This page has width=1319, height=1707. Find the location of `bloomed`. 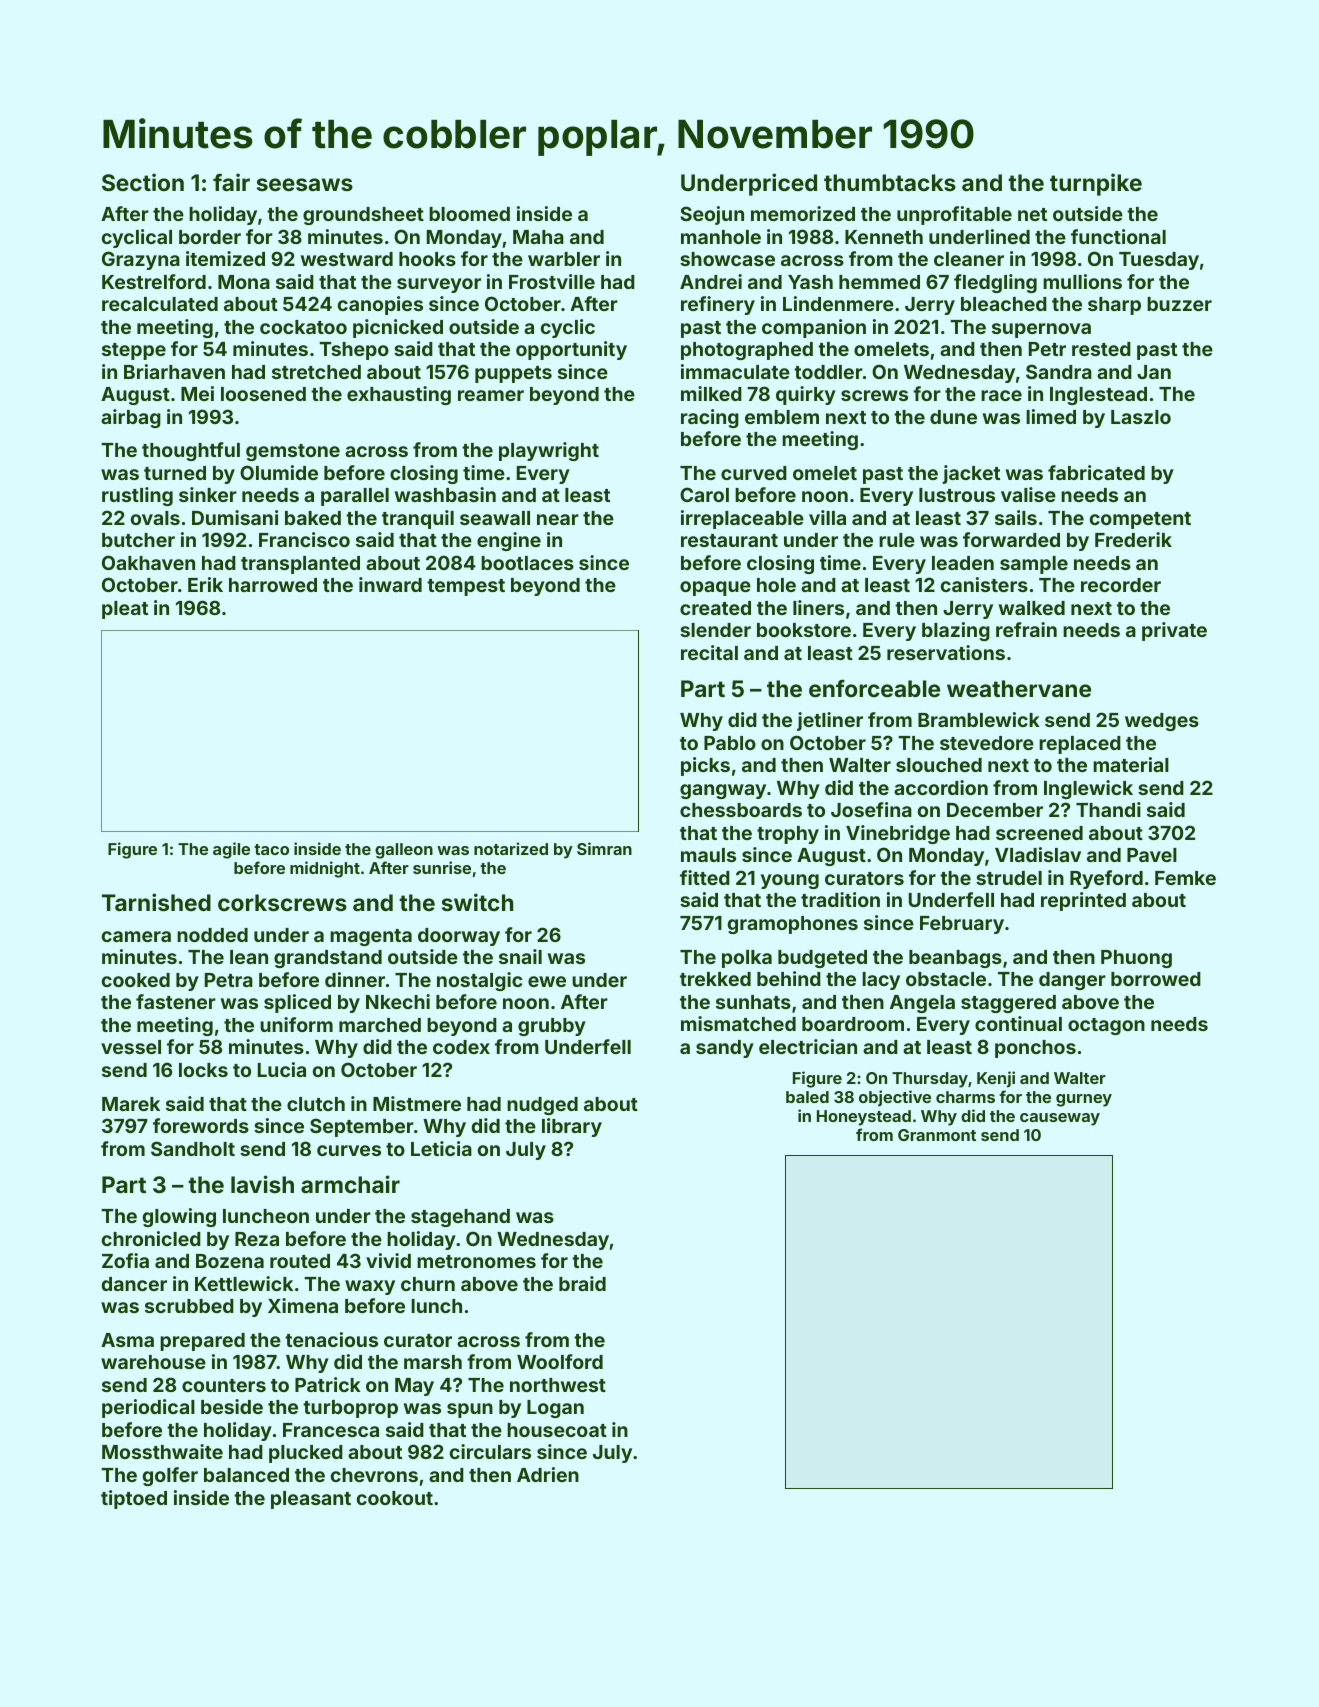

bloomed is located at coordinates (469, 214).
